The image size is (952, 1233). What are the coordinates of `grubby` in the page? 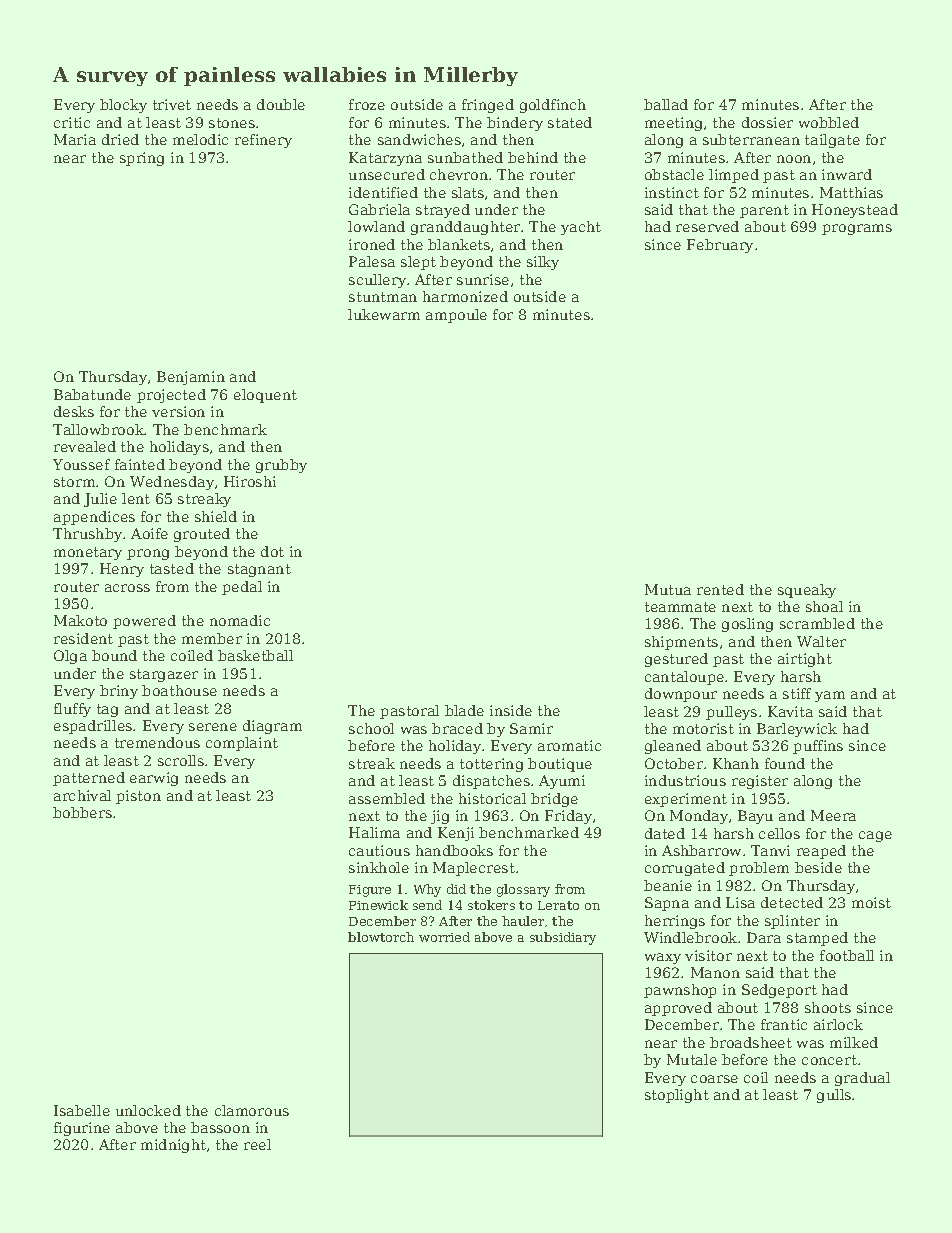 It's located at (281, 466).
